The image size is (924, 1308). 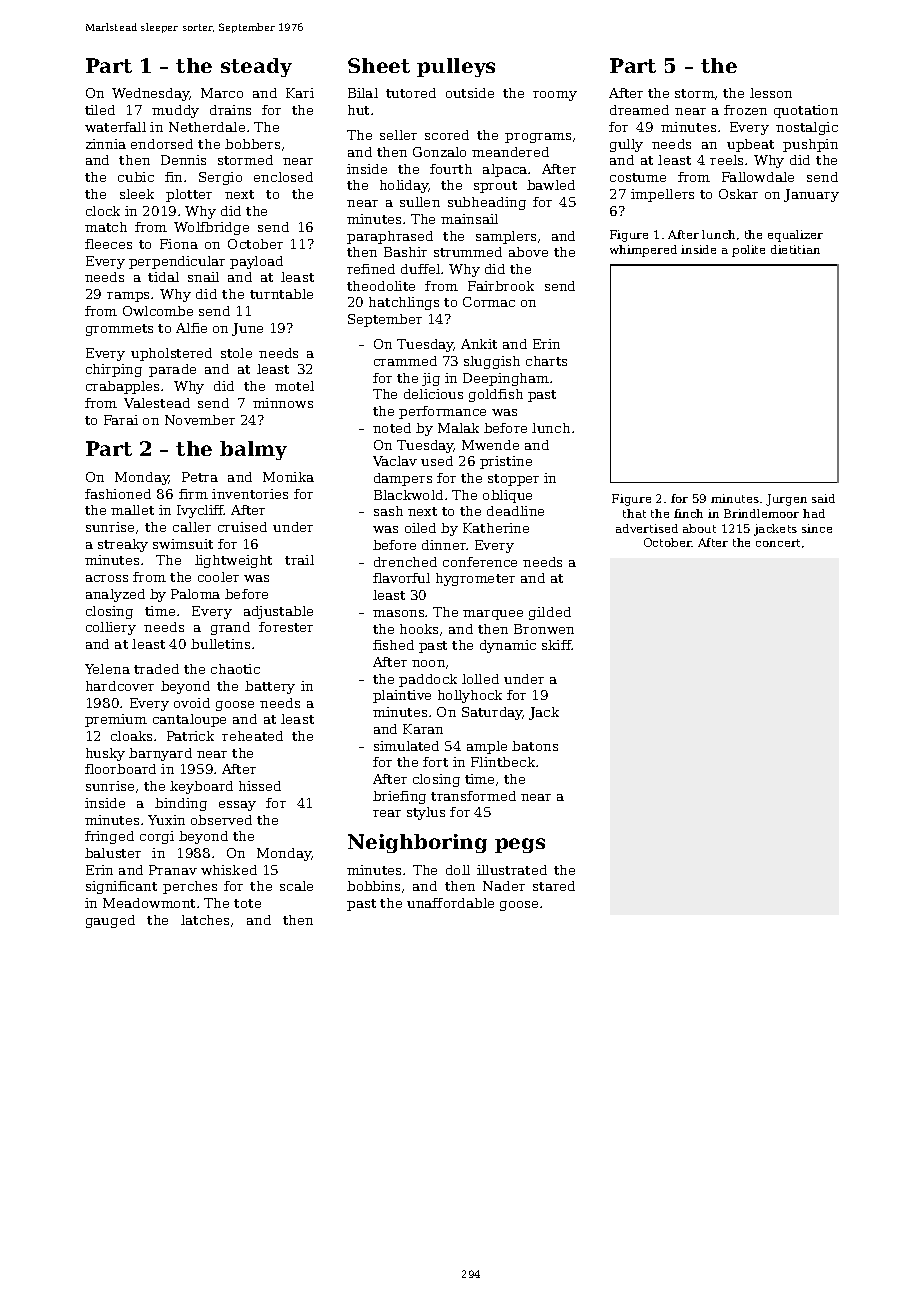 What do you see at coordinates (439, 152) in the document?
I see `Gonzalo` at bounding box center [439, 152].
